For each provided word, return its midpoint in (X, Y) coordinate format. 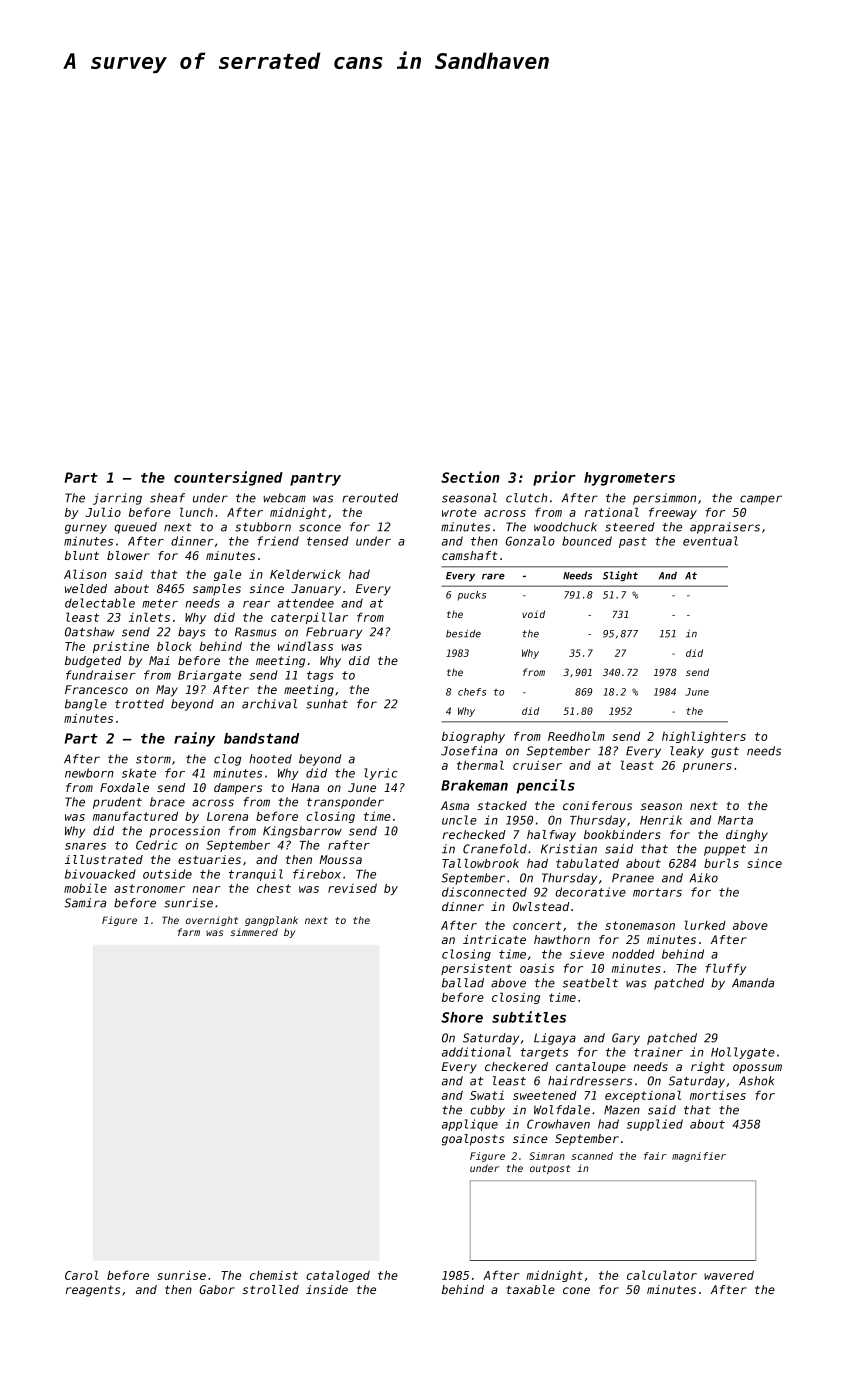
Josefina (469, 751)
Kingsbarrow (302, 832)
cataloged (338, 1276)
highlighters (704, 737)
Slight (620, 576)
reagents (93, 1291)
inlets (149, 617)
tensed (328, 541)
